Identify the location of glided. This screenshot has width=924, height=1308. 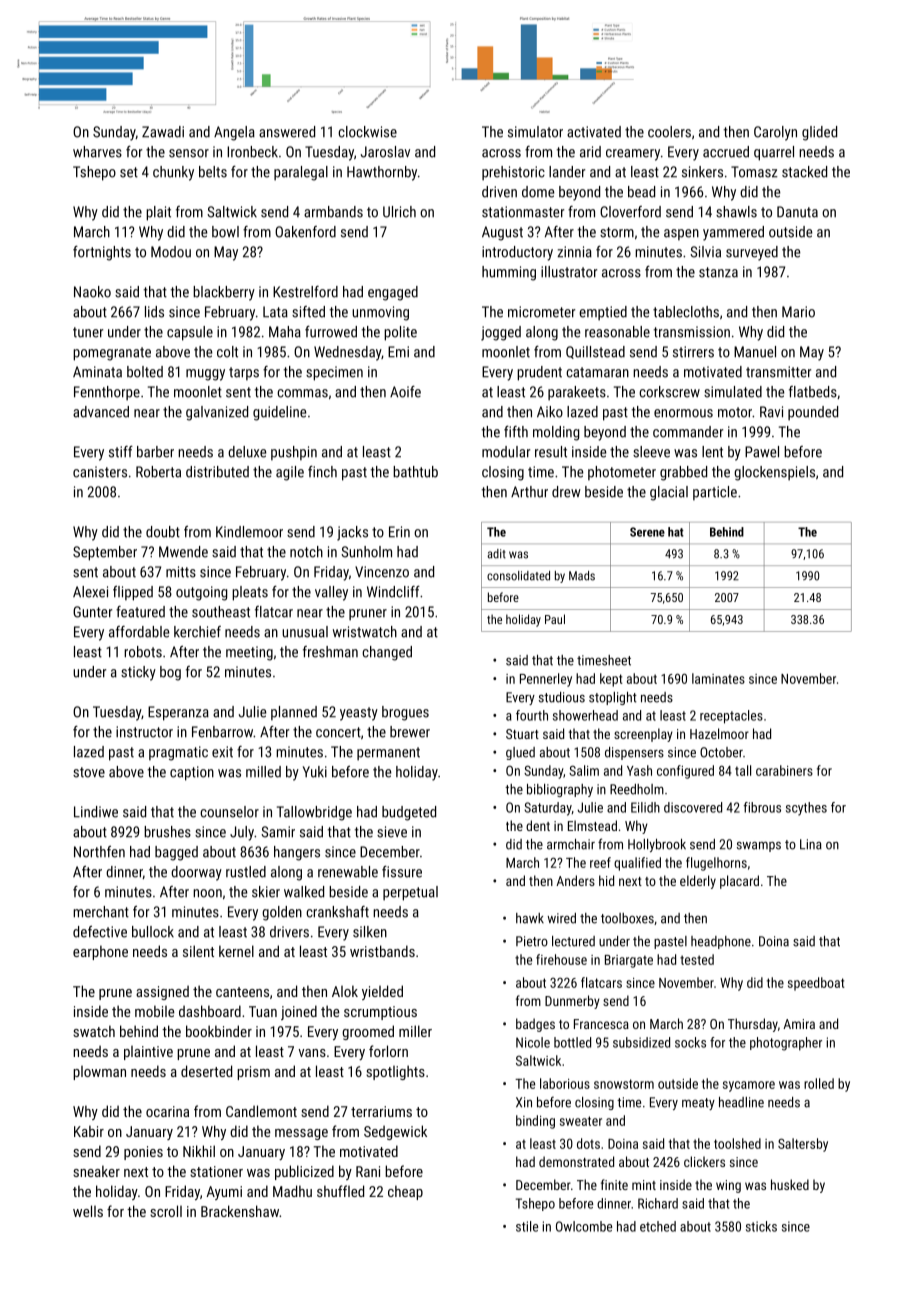
(819, 133).
